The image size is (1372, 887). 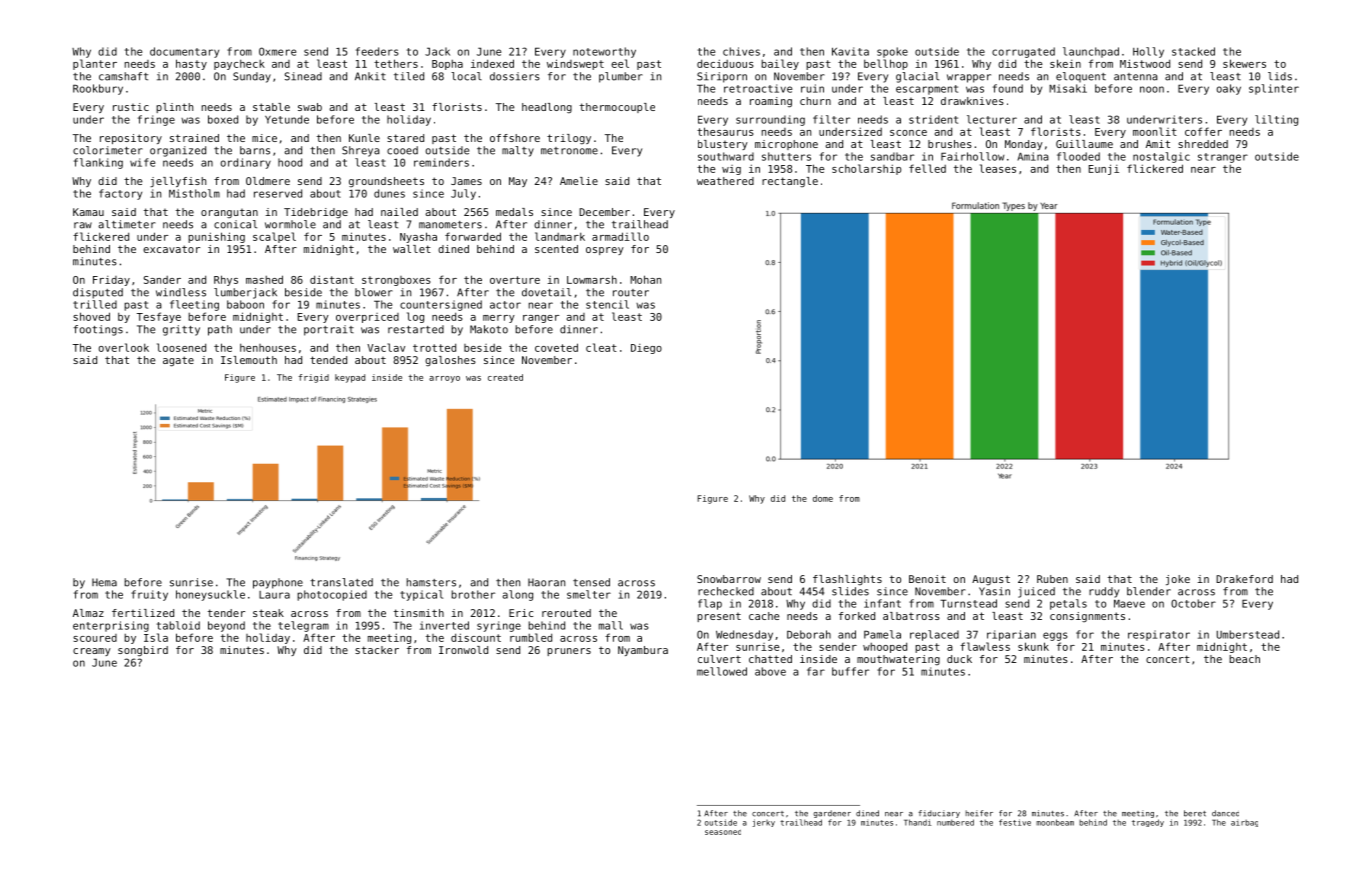 What do you see at coordinates (1104, 169) in the image?
I see `Eunji` at bounding box center [1104, 169].
